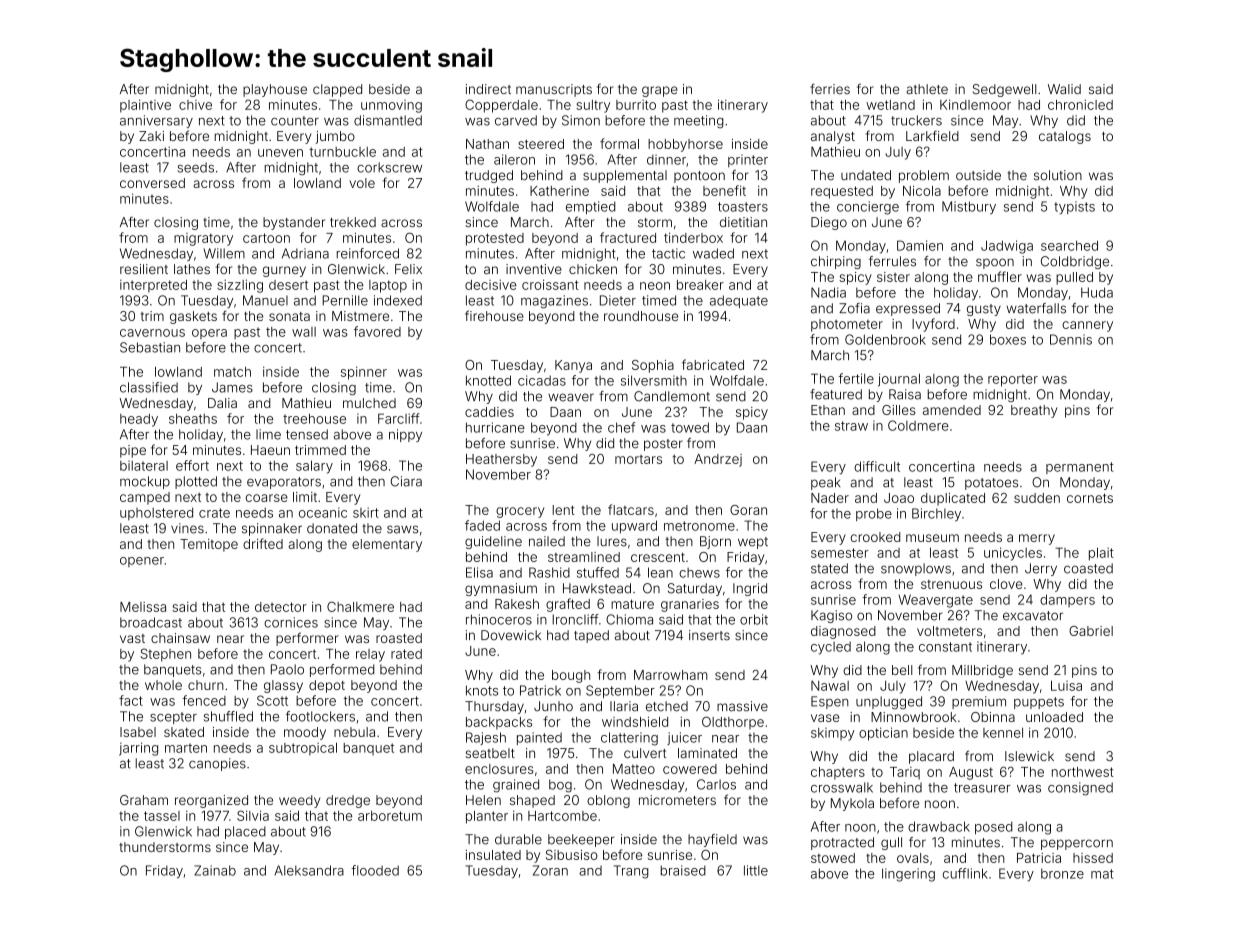 This screenshot has width=1233, height=952. I want to click on plaintive, so click(145, 106).
